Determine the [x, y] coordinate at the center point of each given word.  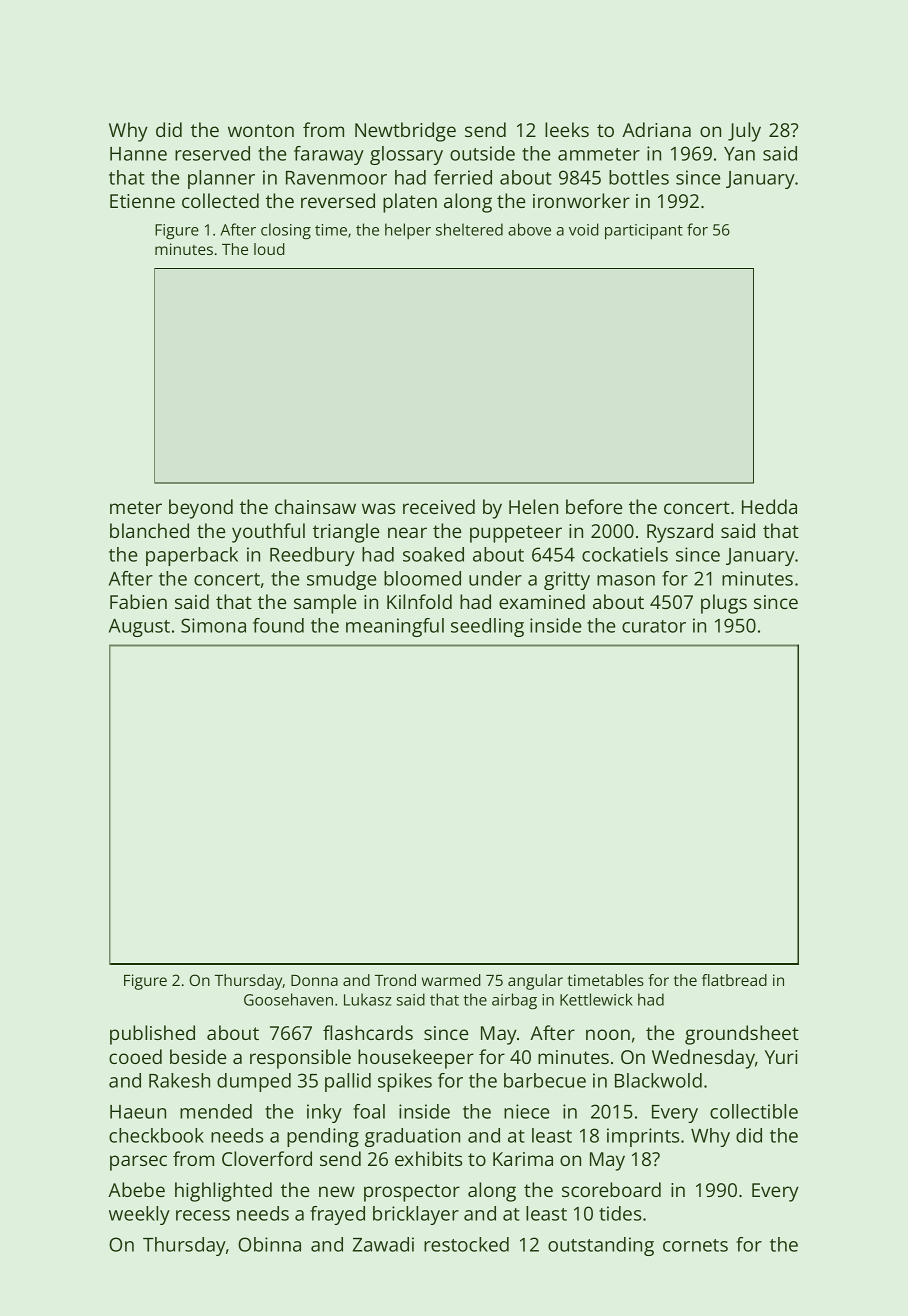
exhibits [428, 1158]
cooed [135, 1056]
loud [269, 249]
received [439, 506]
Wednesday [703, 1059]
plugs [724, 604]
